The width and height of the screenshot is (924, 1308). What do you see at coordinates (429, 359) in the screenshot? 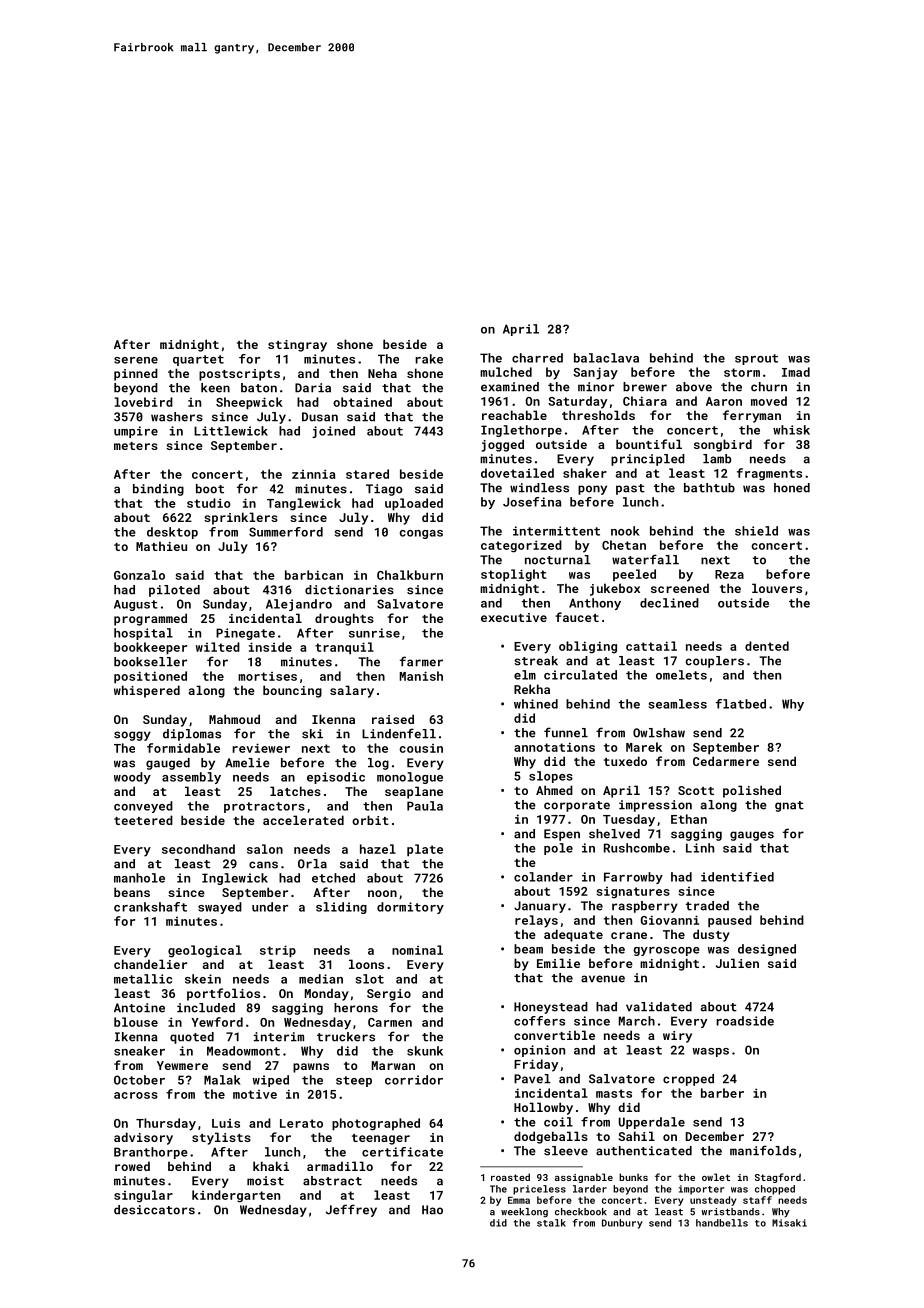
I see `rake` at bounding box center [429, 359].
